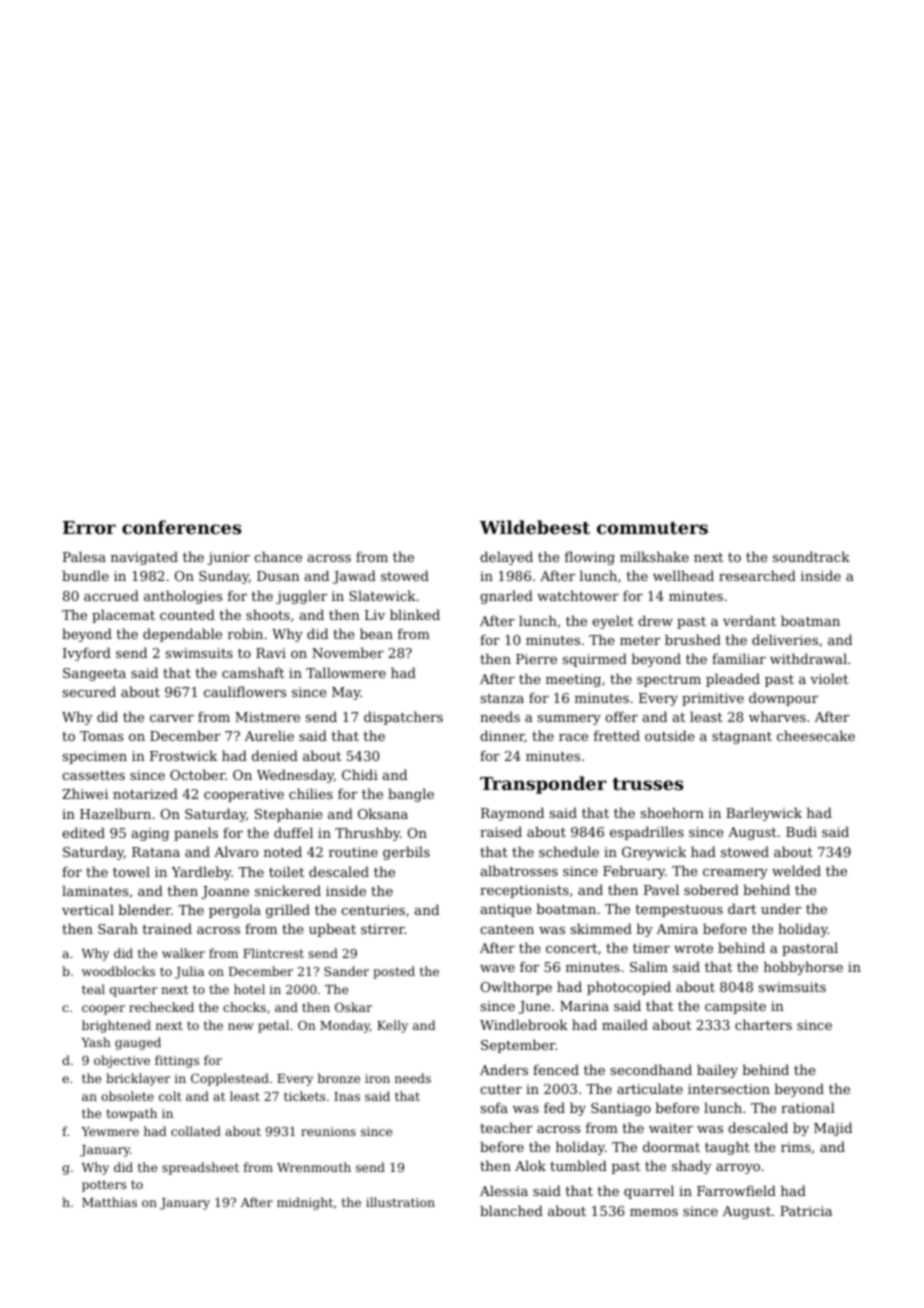  Describe the element at coordinates (652, 528) in the screenshot. I see `commuters` at that location.
